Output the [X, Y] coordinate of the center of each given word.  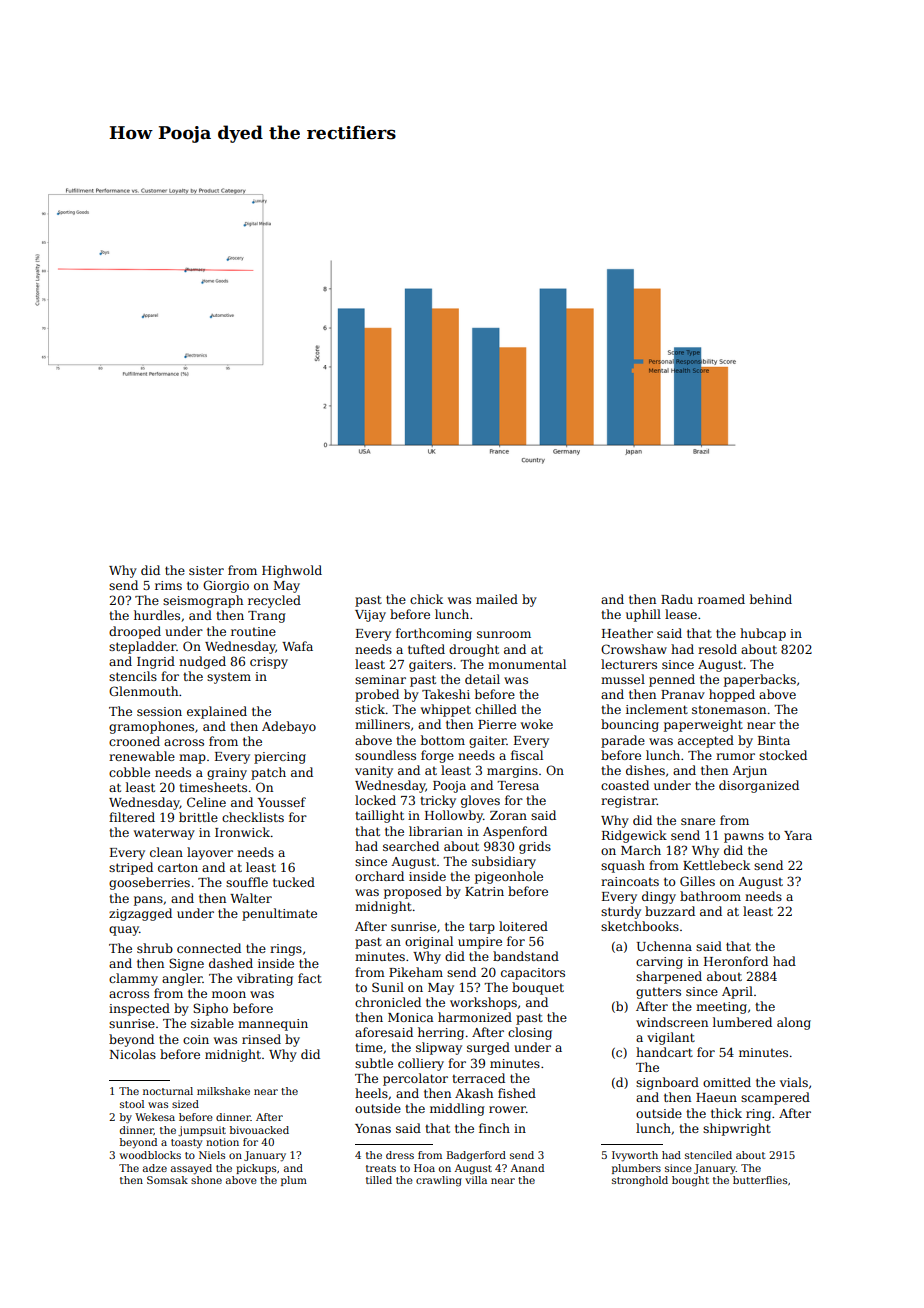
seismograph [203, 601]
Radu [677, 599]
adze [155, 1168]
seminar [380, 679]
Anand [527, 1168]
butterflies [760, 1180]
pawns [744, 838]
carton [178, 867]
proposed [413, 892]
